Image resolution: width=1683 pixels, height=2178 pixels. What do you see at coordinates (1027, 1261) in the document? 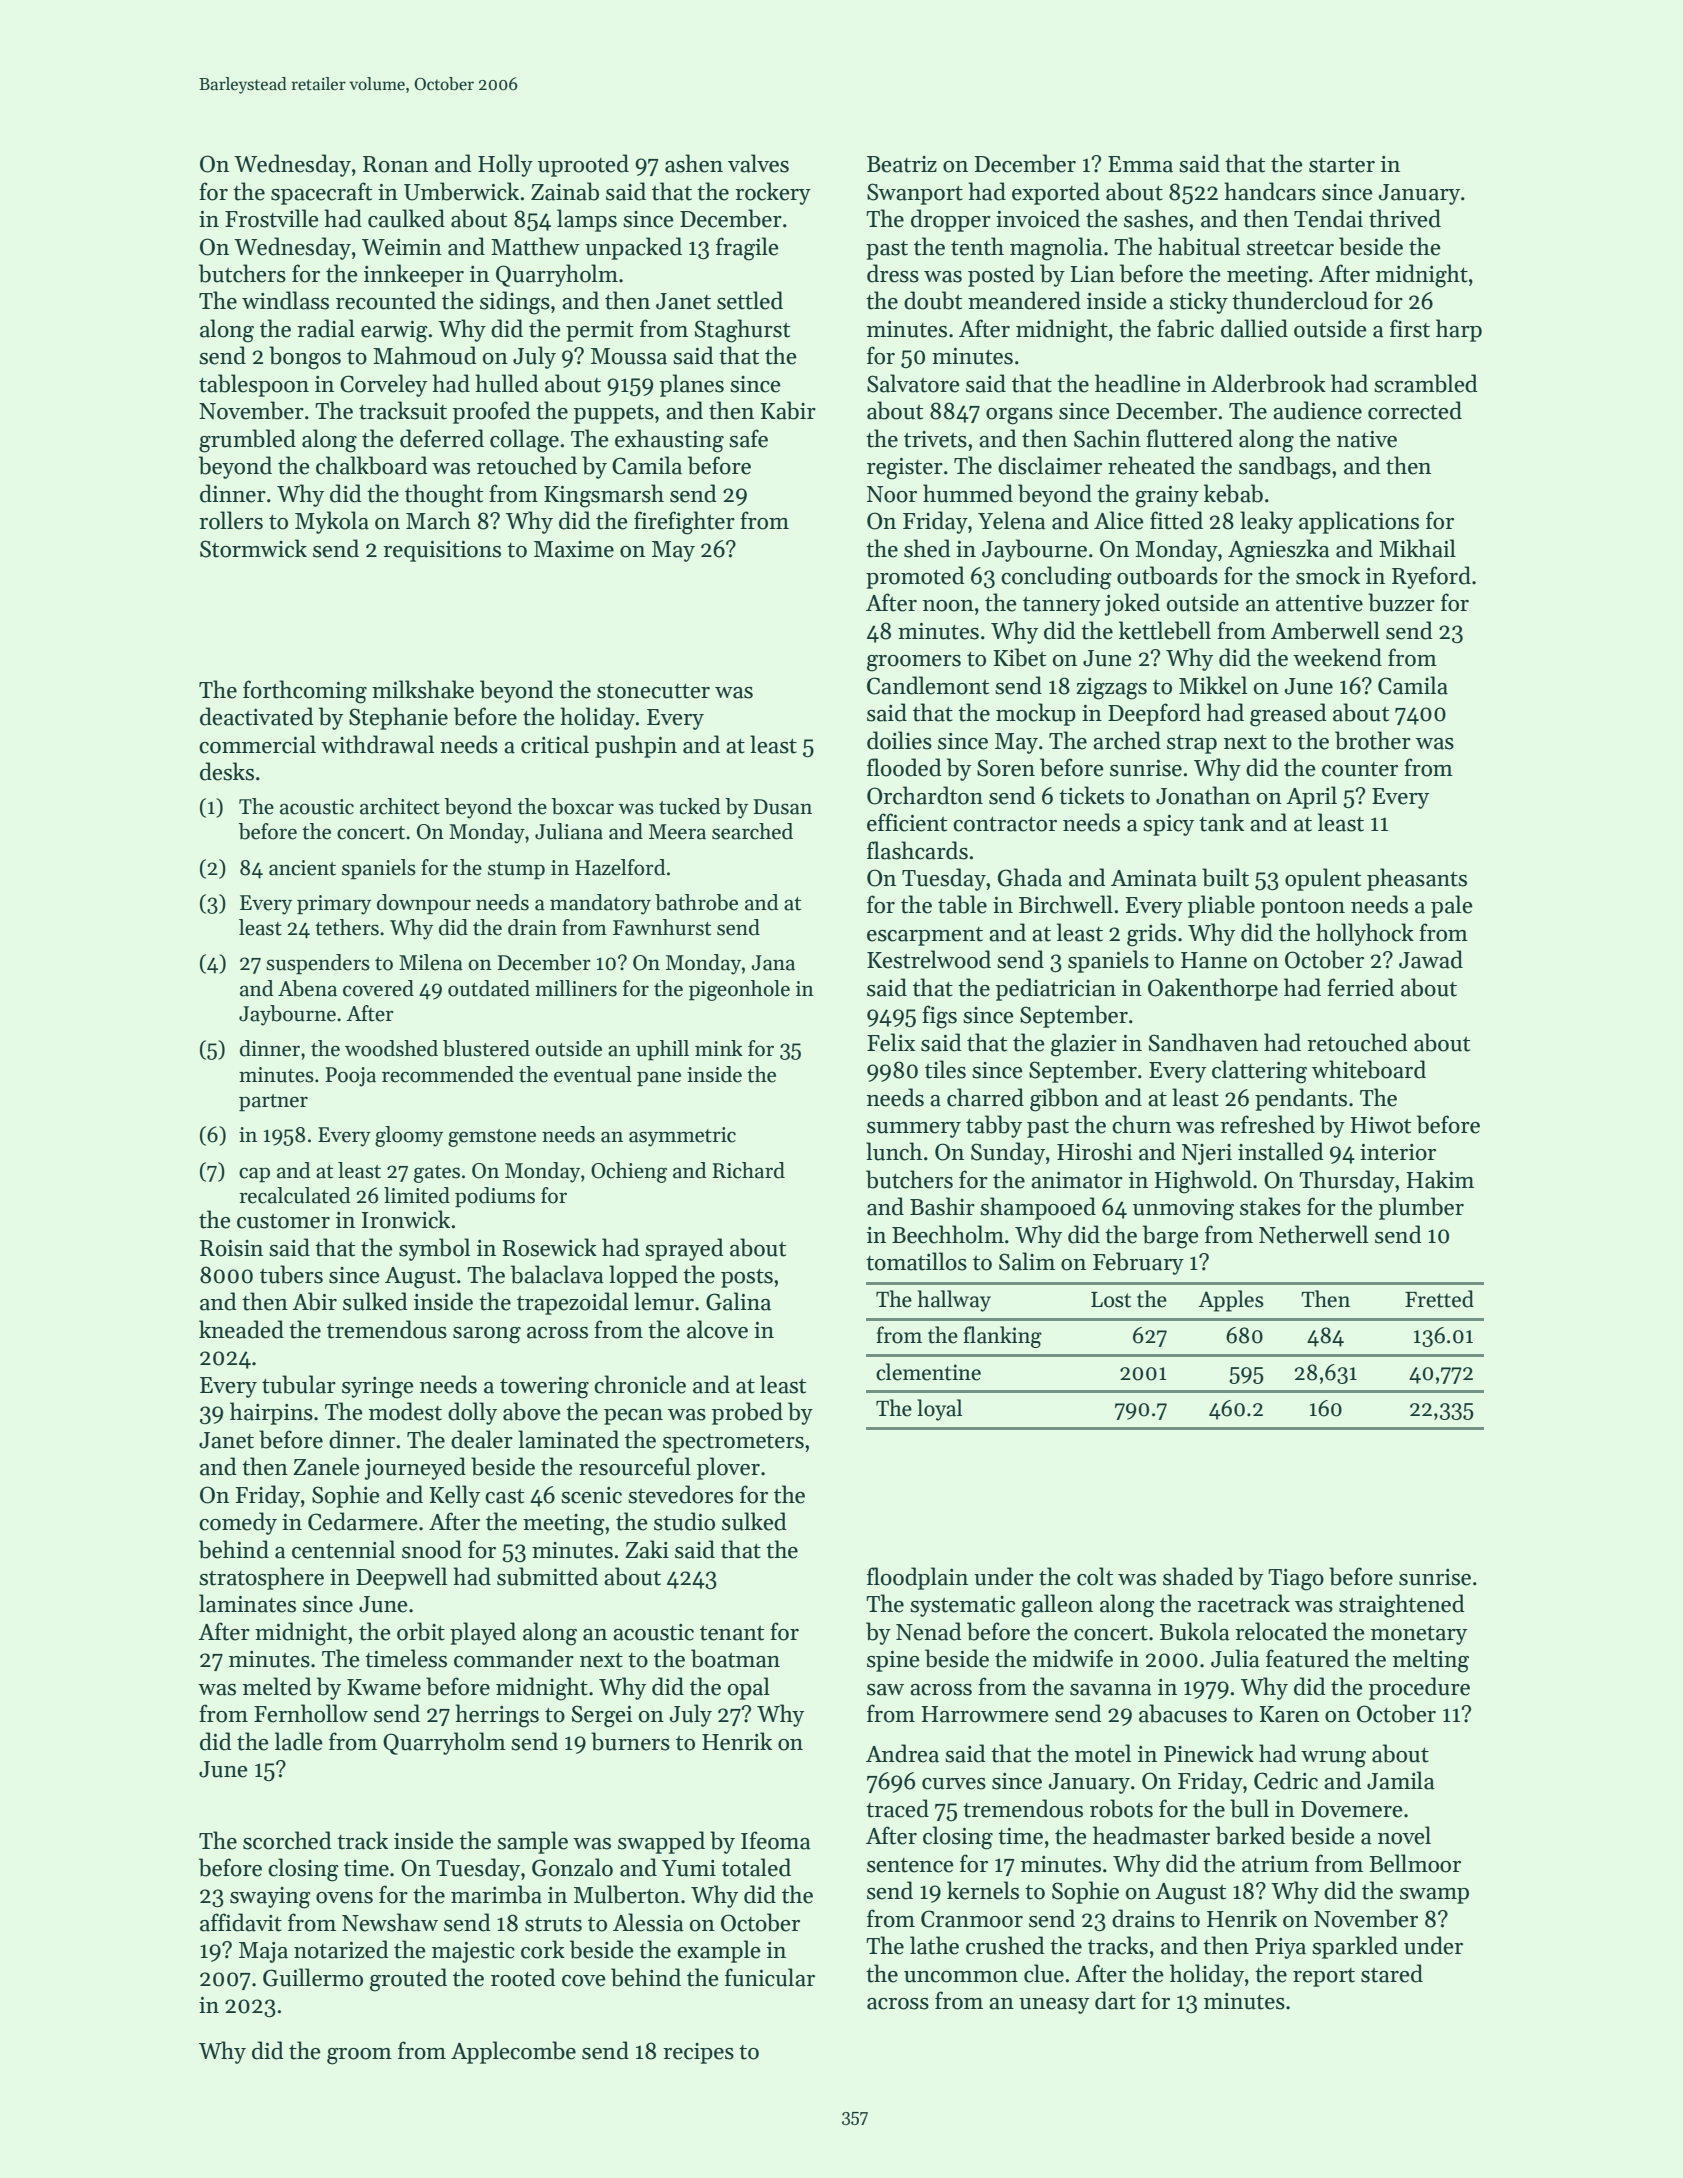
I see `Salim` at bounding box center [1027, 1261].
